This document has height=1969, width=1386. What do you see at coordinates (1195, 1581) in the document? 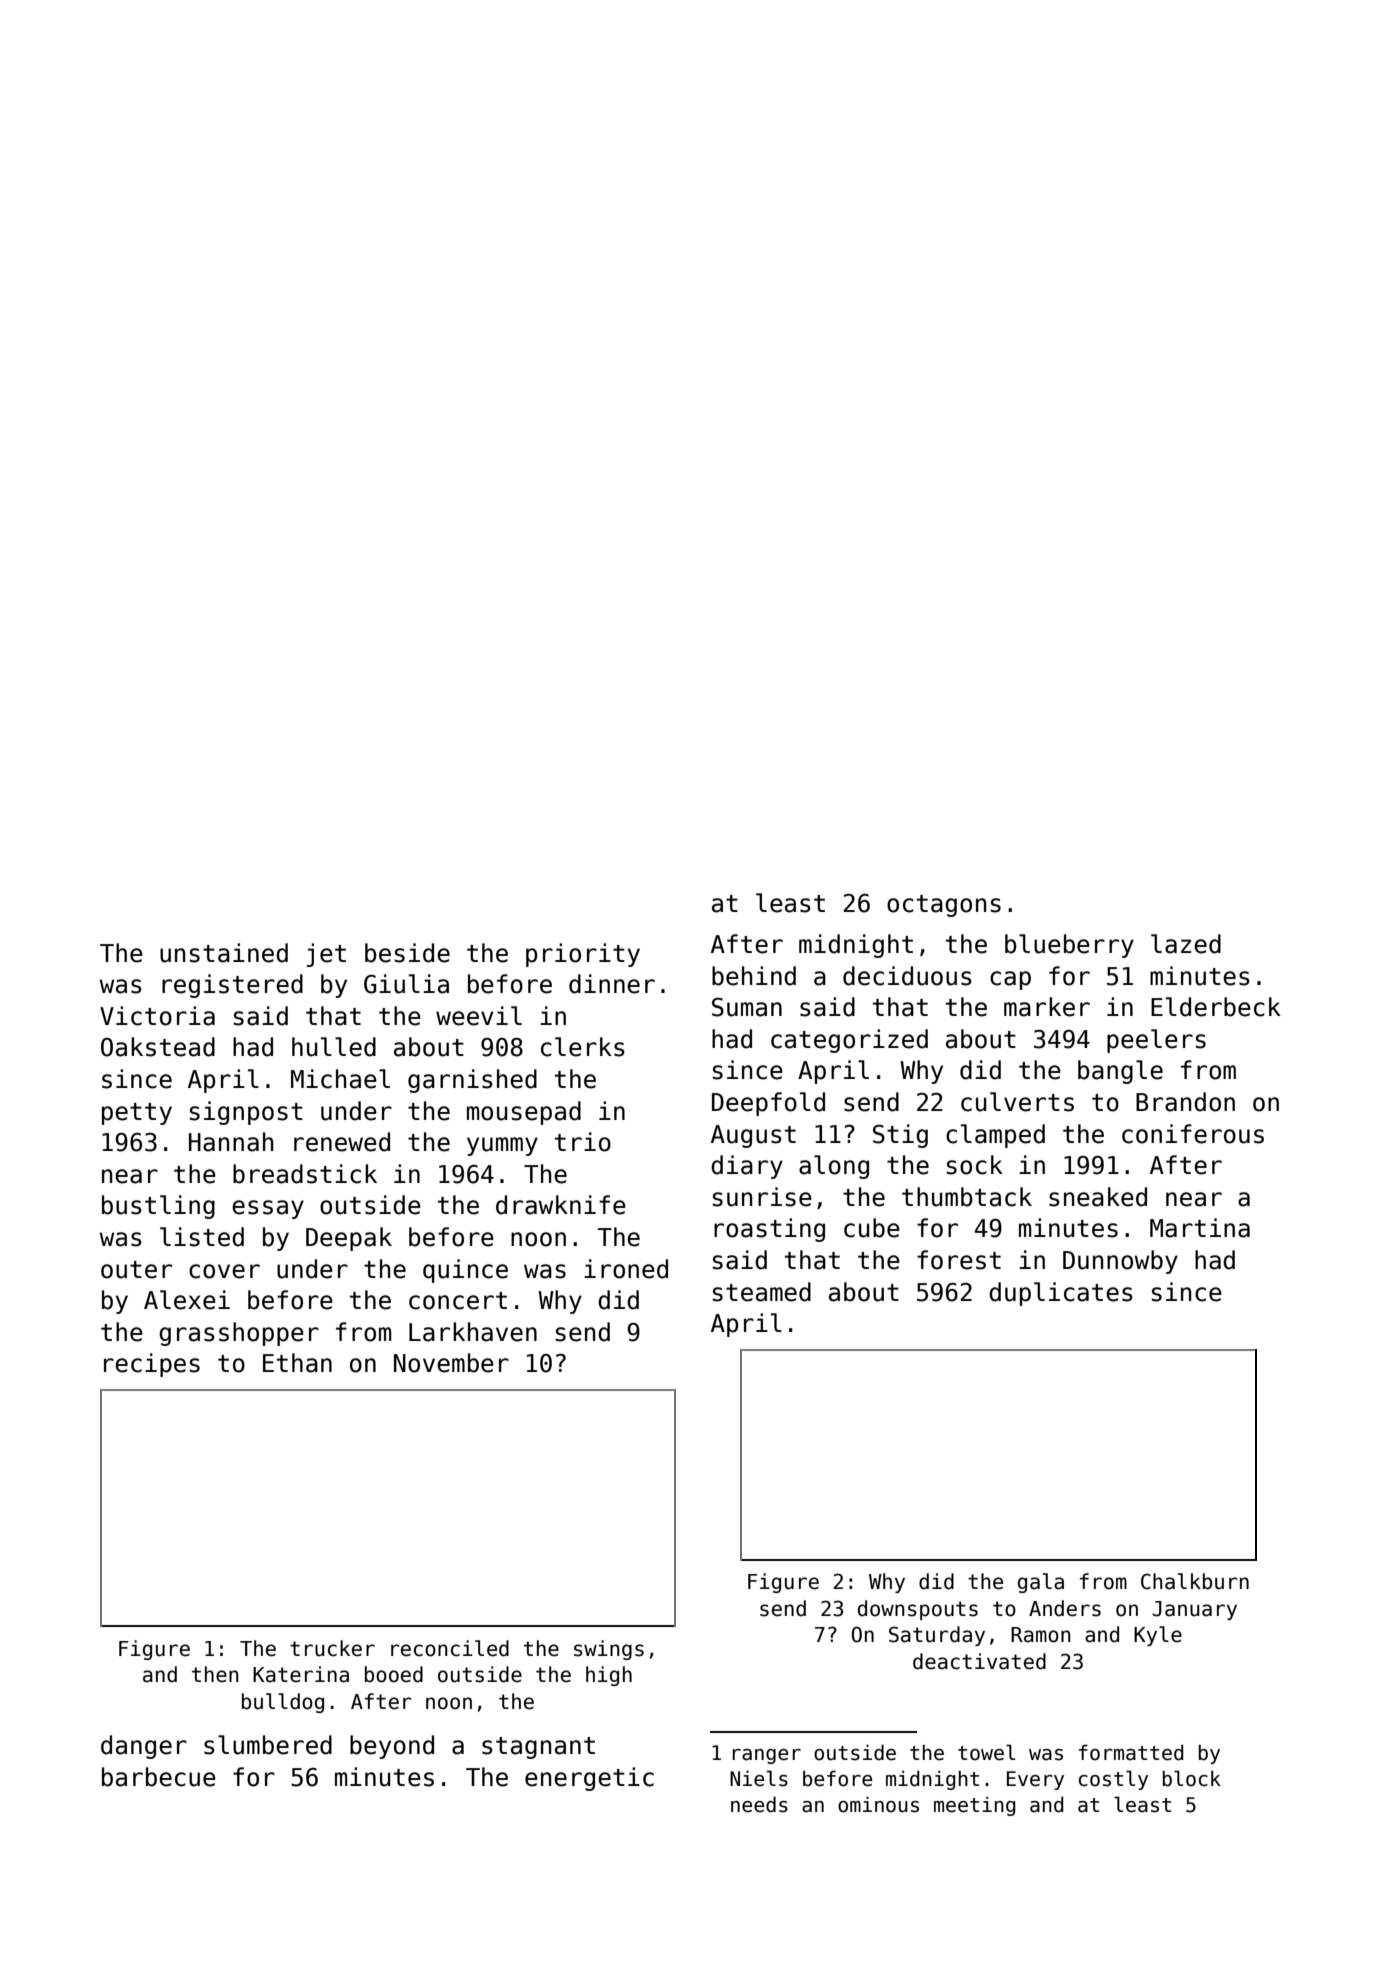
I see `Chalkburn` at bounding box center [1195, 1581].
